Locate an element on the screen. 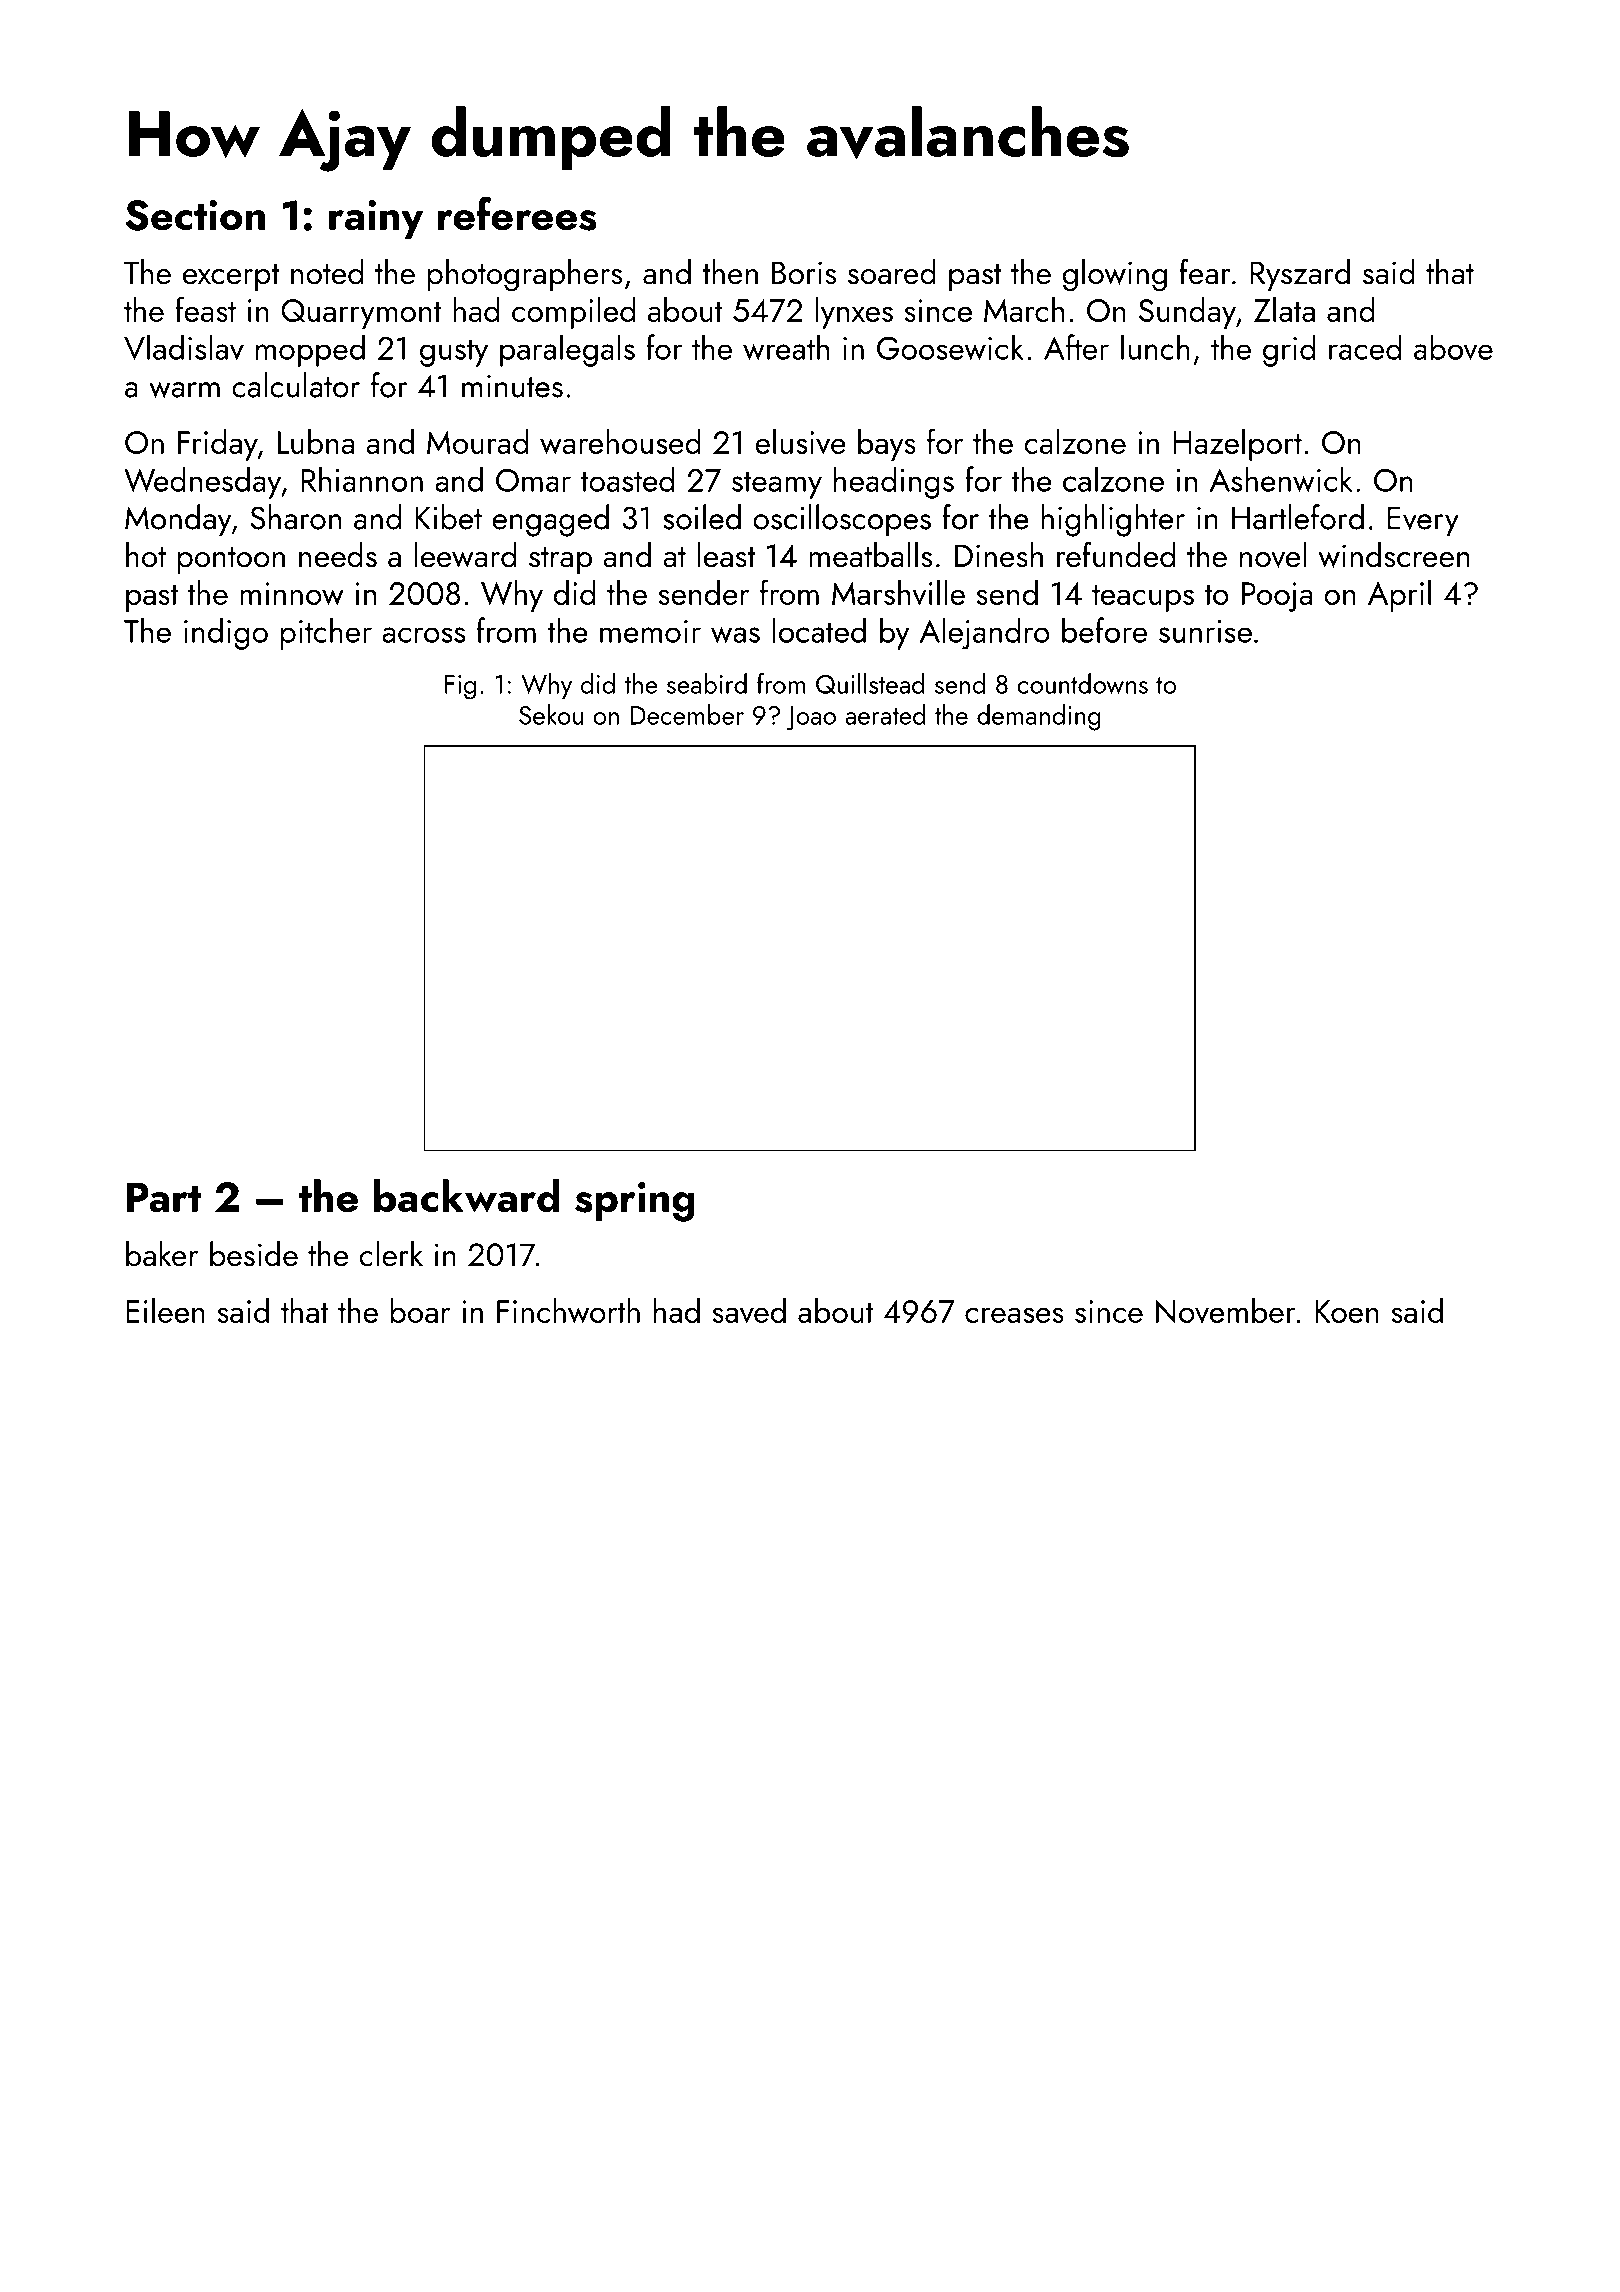 The height and width of the screenshot is (2292, 1620). then is located at coordinates (730, 272).
